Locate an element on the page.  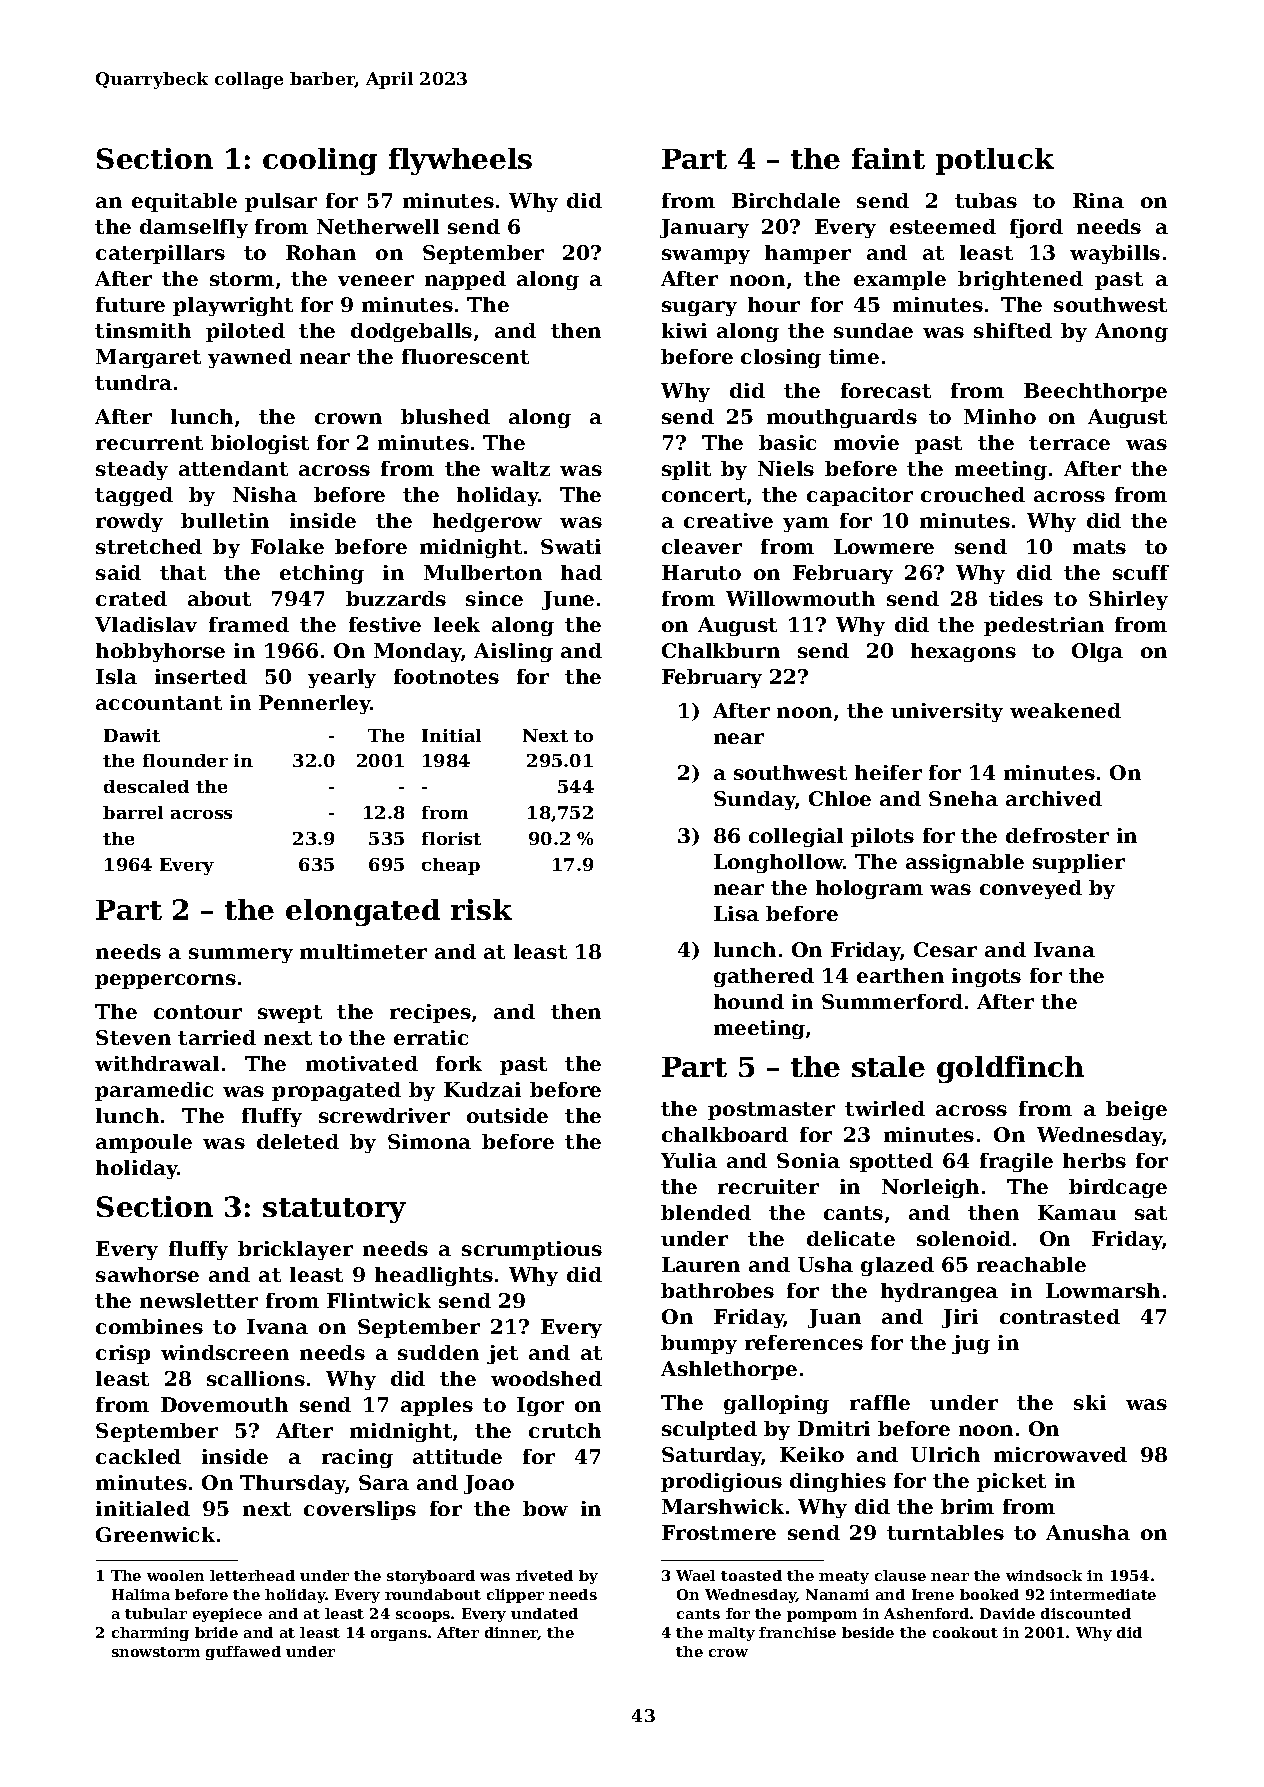
recurrent is located at coordinates (149, 443).
